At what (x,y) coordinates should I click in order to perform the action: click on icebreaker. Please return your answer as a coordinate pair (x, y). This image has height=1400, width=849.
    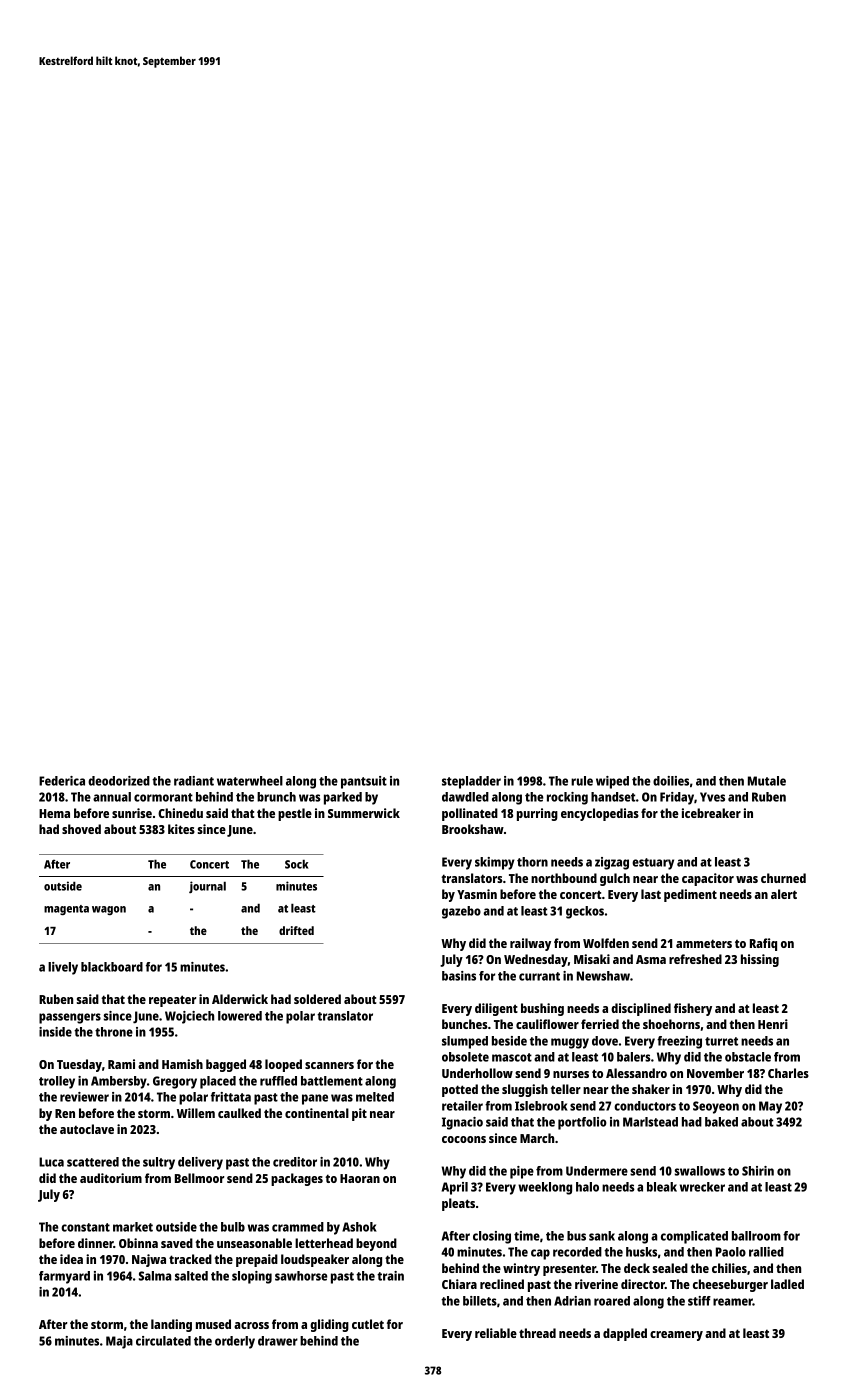
    Looking at the image, I should click on (711, 813).
